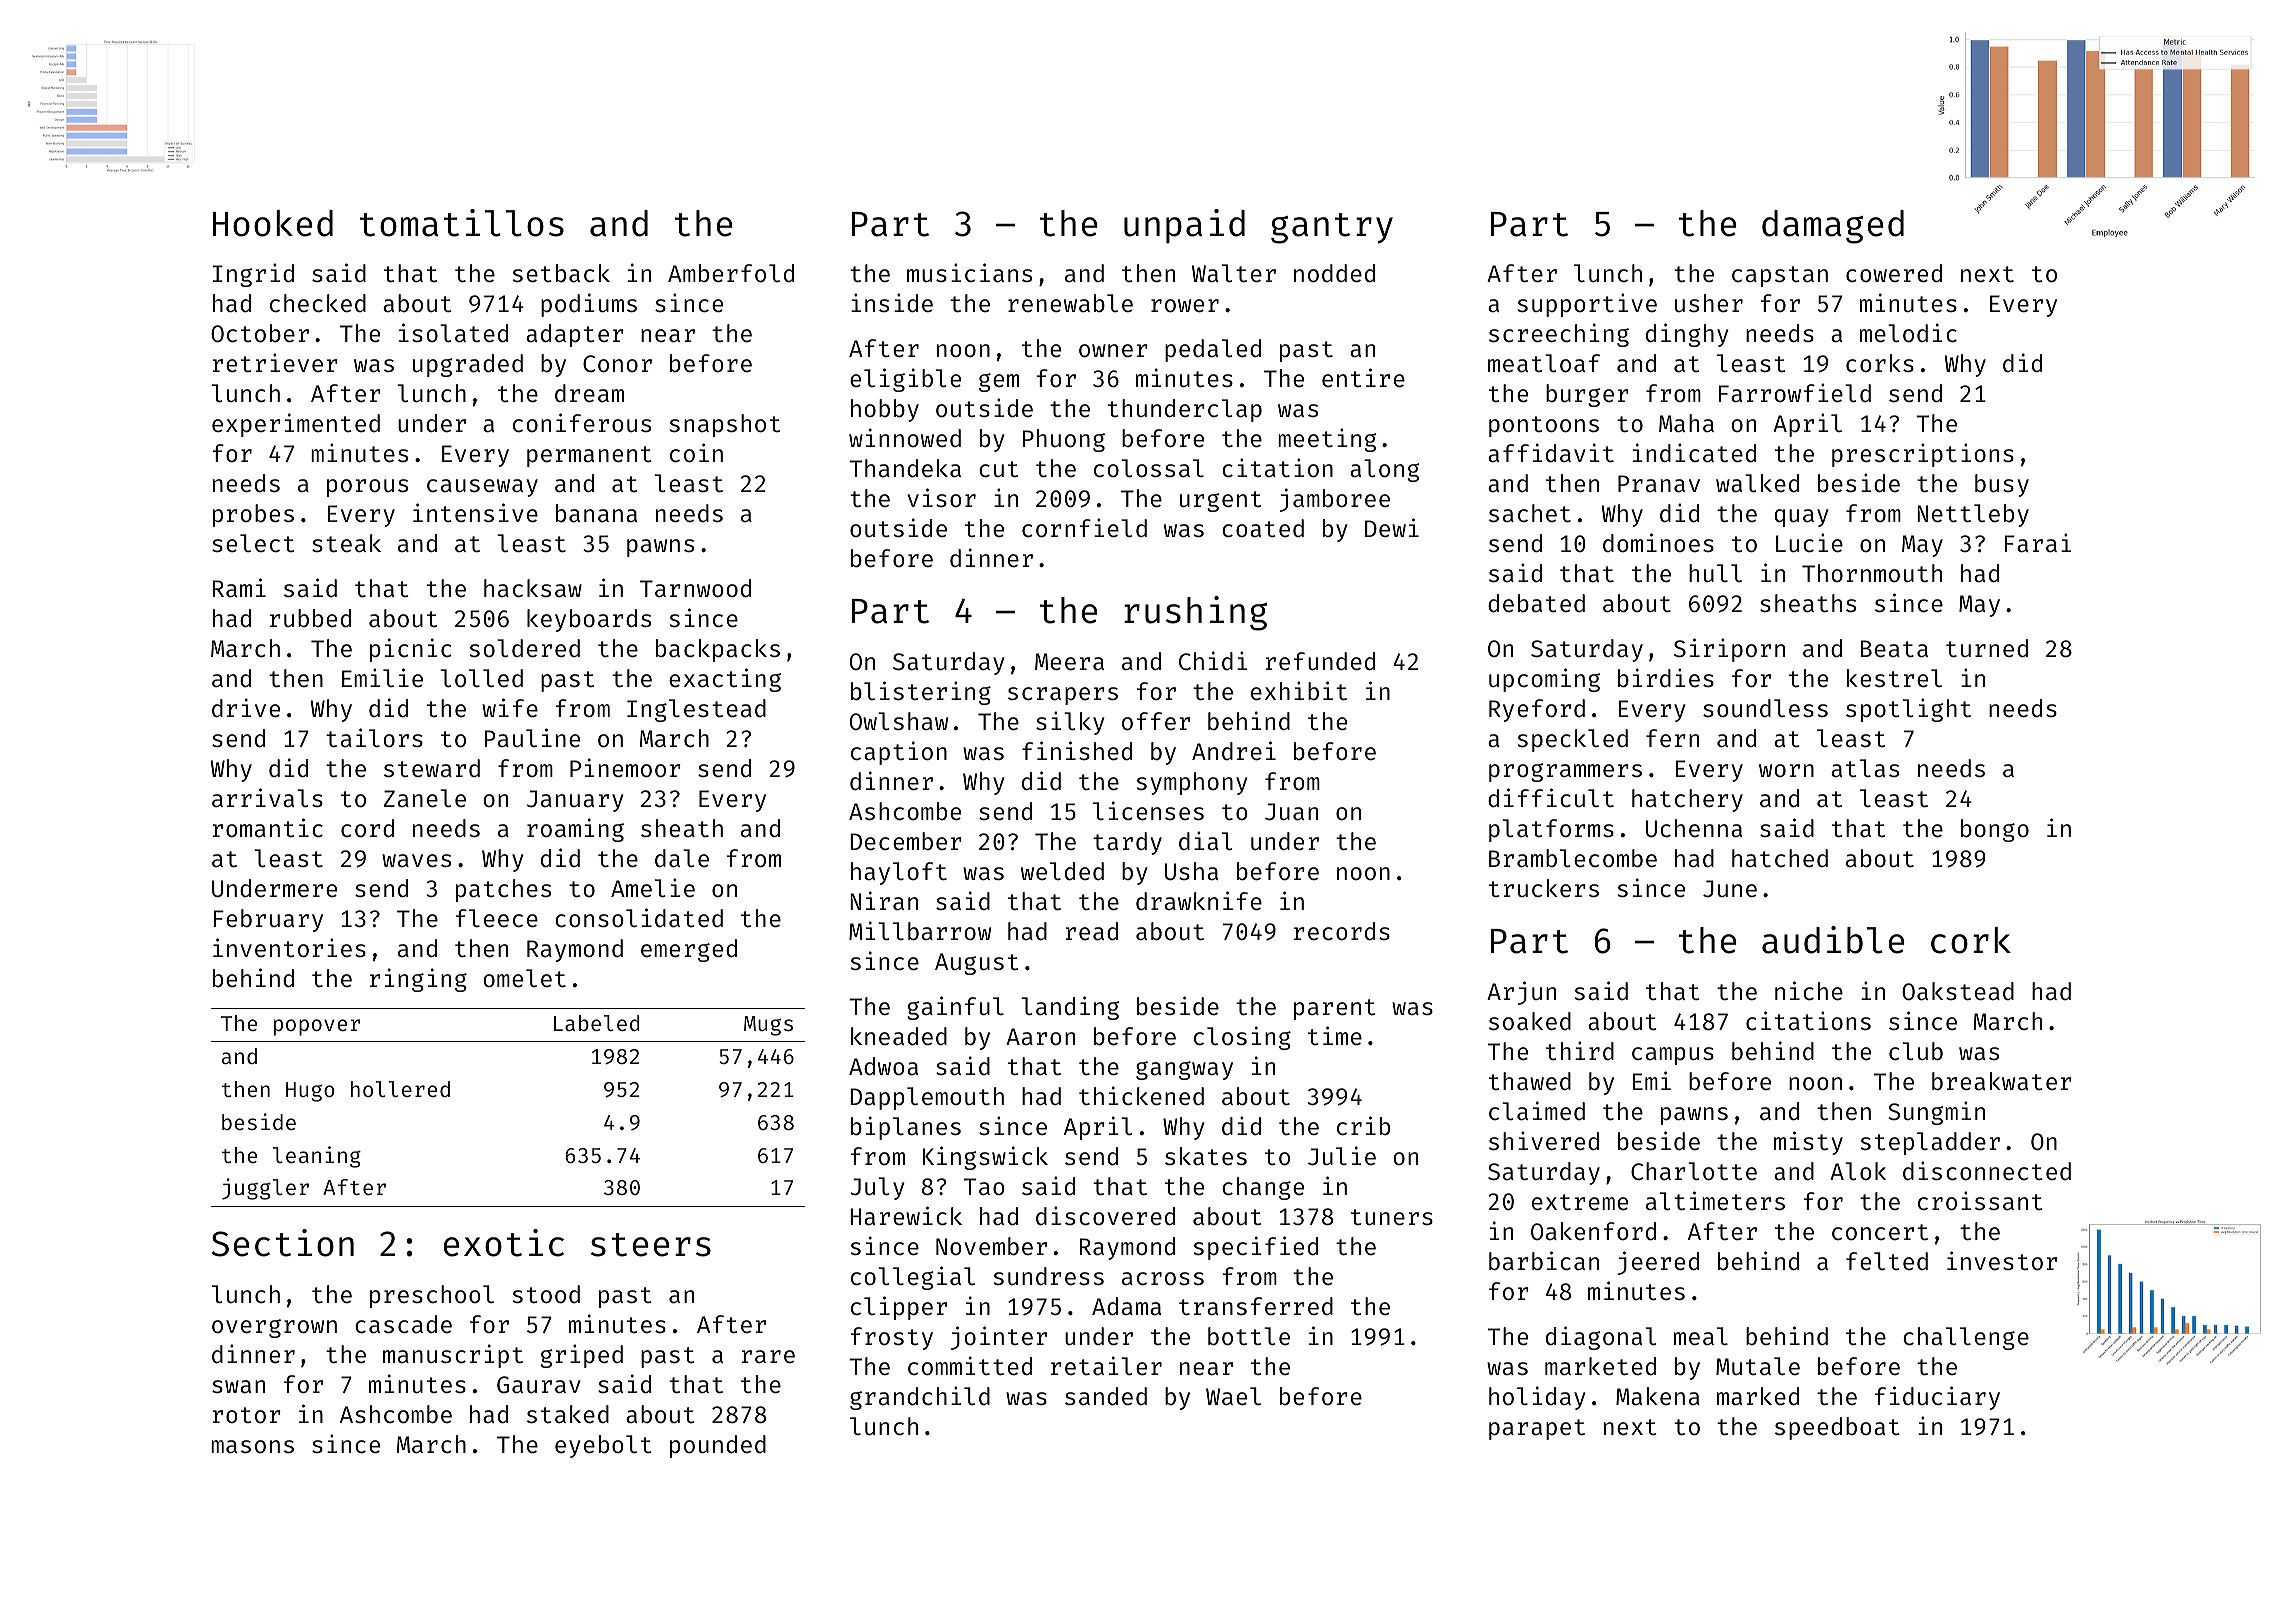 The width and height of the document is (2292, 1620). I want to click on tomatillos, so click(462, 223).
